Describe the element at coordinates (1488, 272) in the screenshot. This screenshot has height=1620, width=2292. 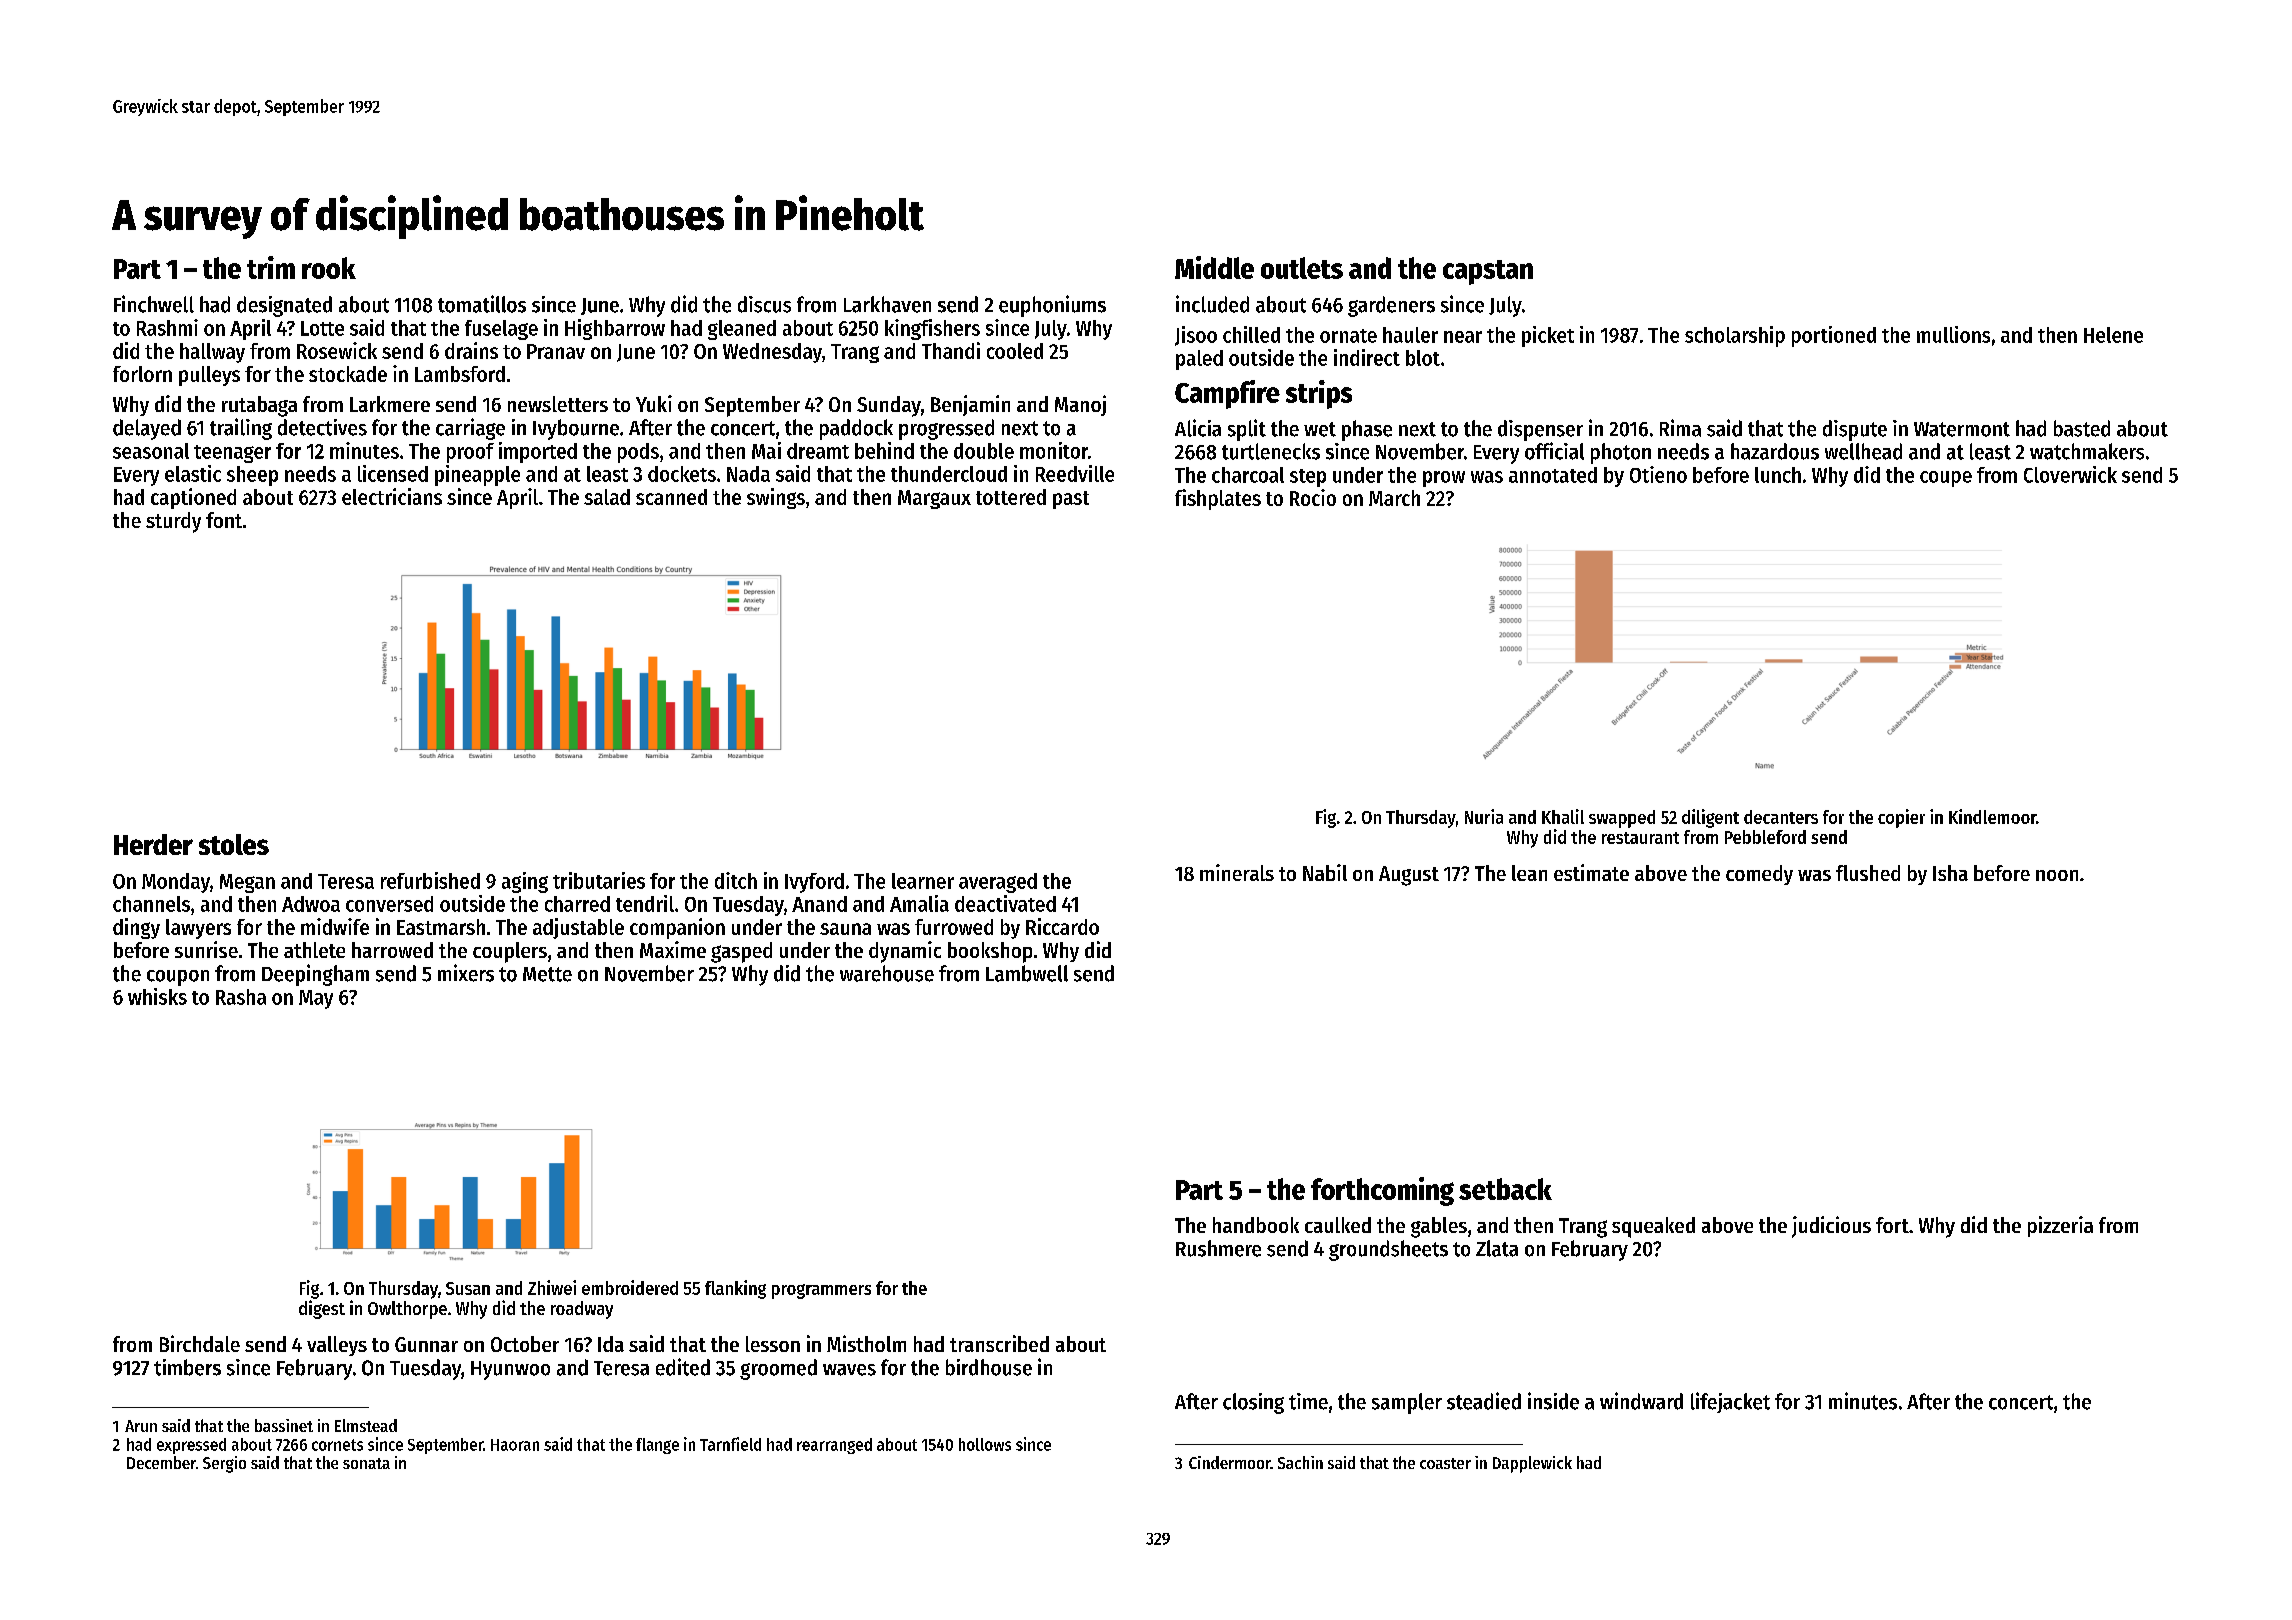
I see `capstan` at that location.
